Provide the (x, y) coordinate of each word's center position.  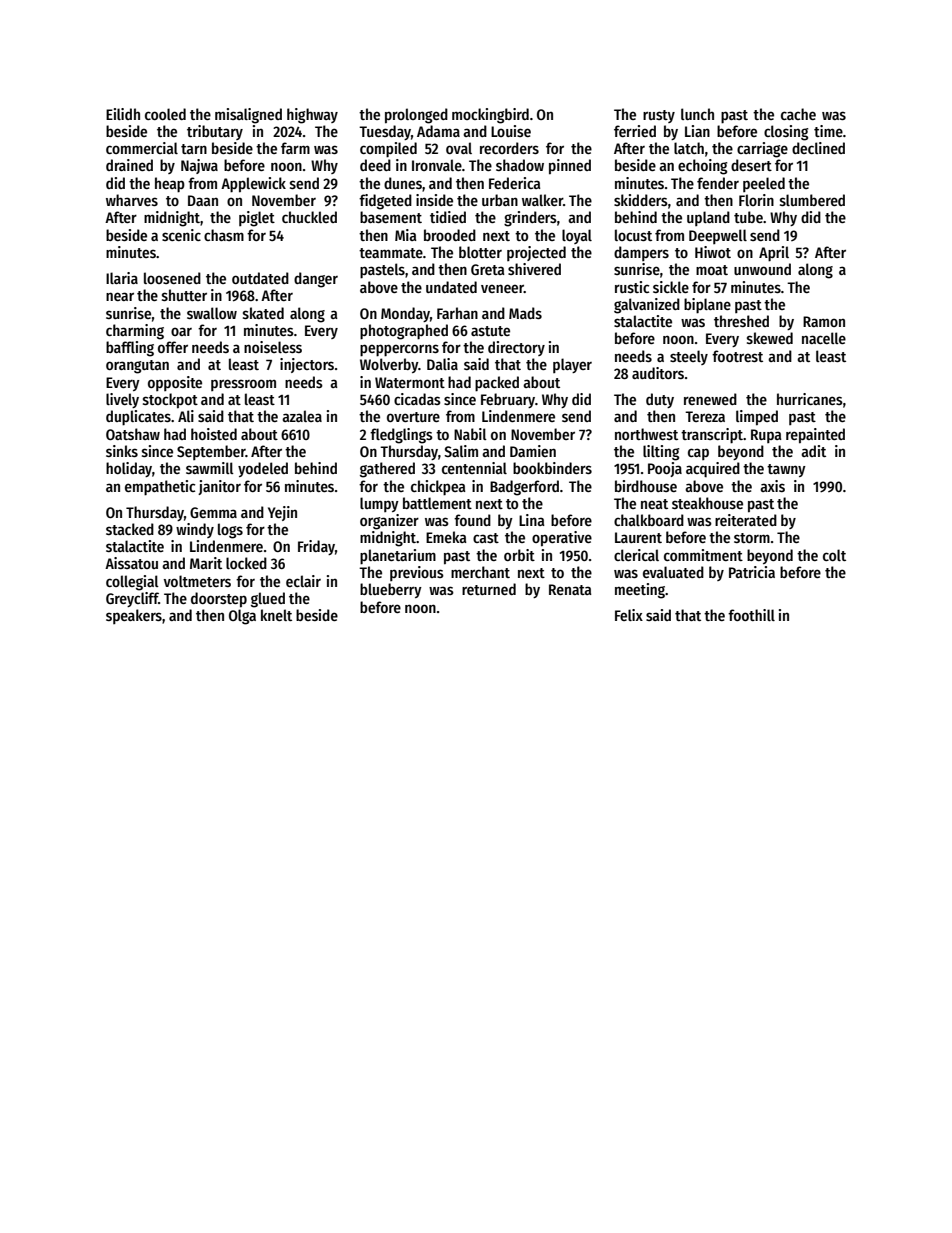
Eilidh (123, 114)
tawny (786, 470)
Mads (525, 313)
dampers (641, 253)
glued (268, 600)
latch (689, 148)
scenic (181, 235)
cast (486, 538)
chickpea (438, 488)
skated (263, 313)
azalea (302, 416)
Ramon (824, 321)
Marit (206, 563)
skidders (641, 200)
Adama (438, 131)
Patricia (752, 572)
